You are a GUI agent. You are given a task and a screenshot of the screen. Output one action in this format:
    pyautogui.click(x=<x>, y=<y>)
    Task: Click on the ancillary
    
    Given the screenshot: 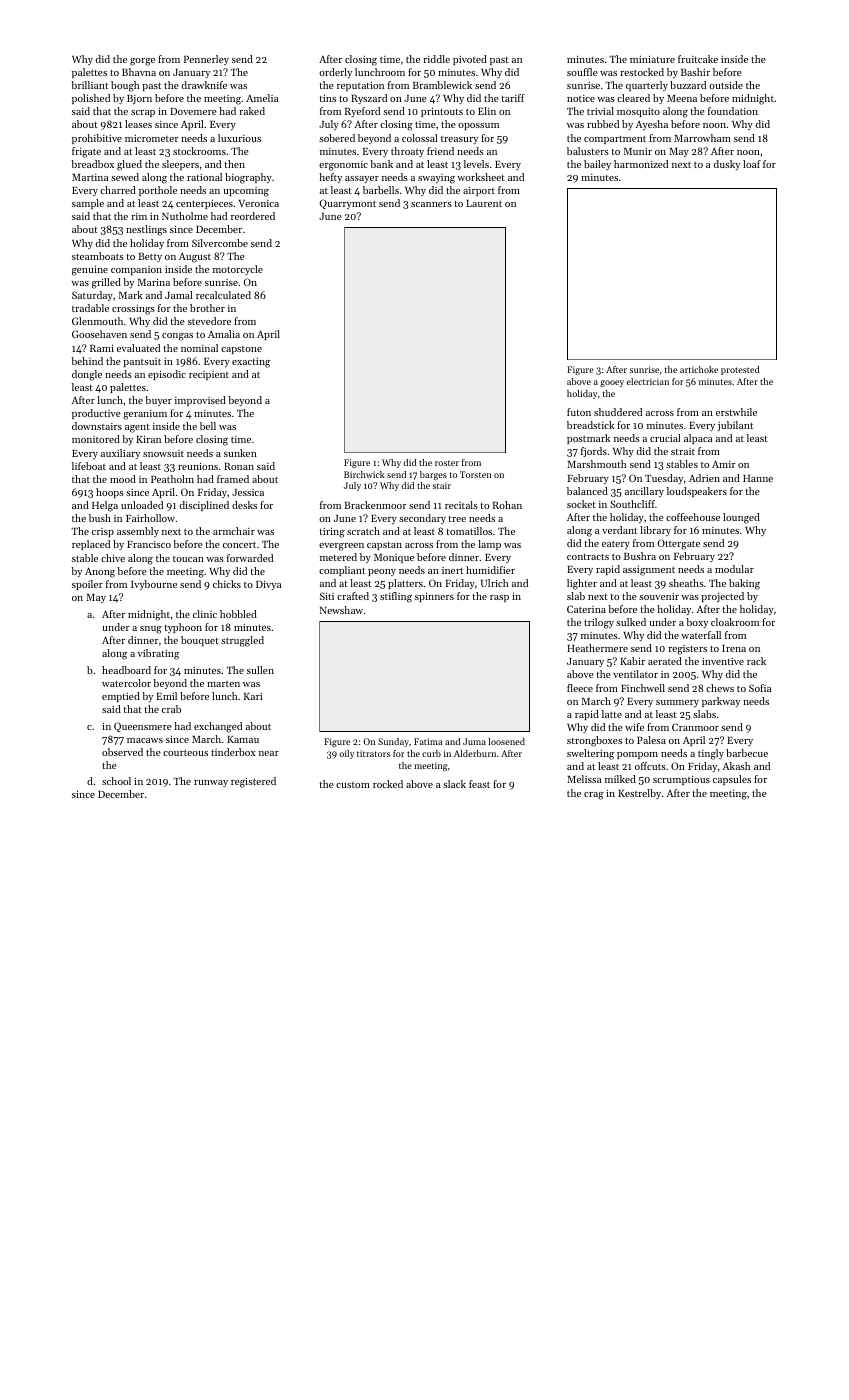 What is the action you would take?
    pyautogui.click(x=644, y=492)
